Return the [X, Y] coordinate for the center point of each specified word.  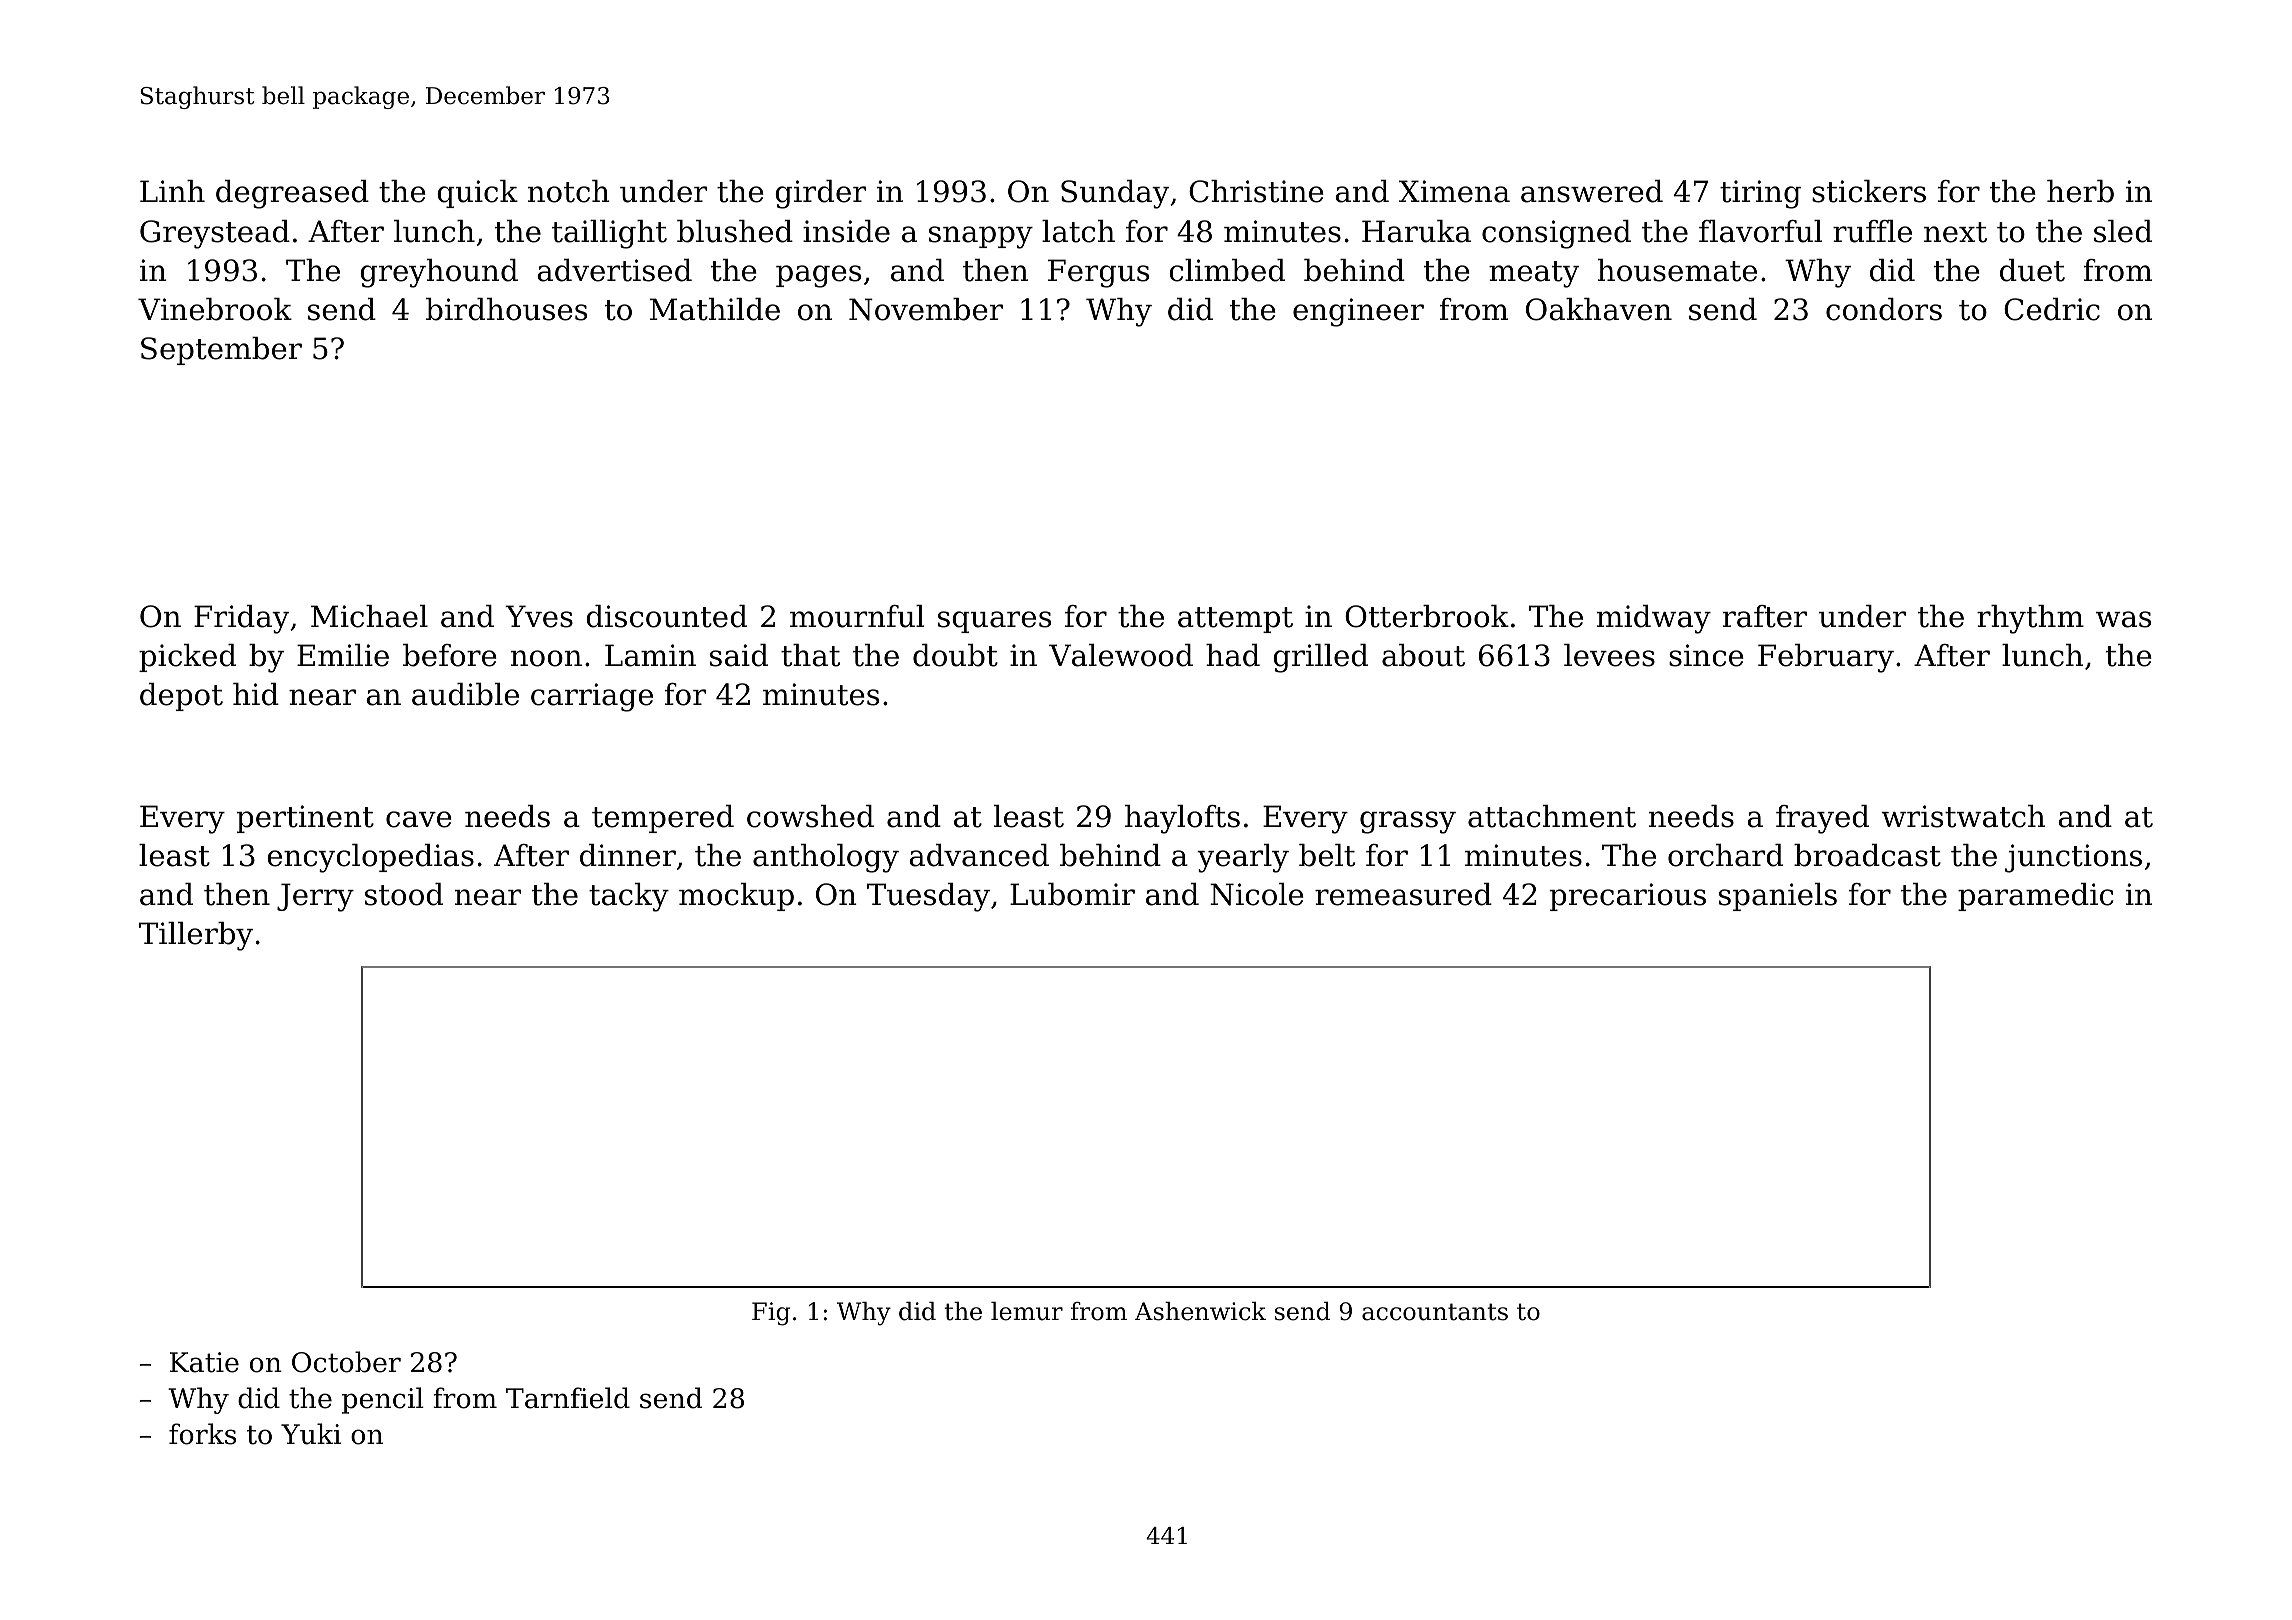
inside [846, 231]
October [346, 1362]
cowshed [810, 816]
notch [569, 191]
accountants [1435, 1312]
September [221, 351]
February [1826, 658]
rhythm [2030, 619]
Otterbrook [1427, 616]
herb [2080, 191]
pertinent [305, 819]
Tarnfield [568, 1398]
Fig [771, 1314]
